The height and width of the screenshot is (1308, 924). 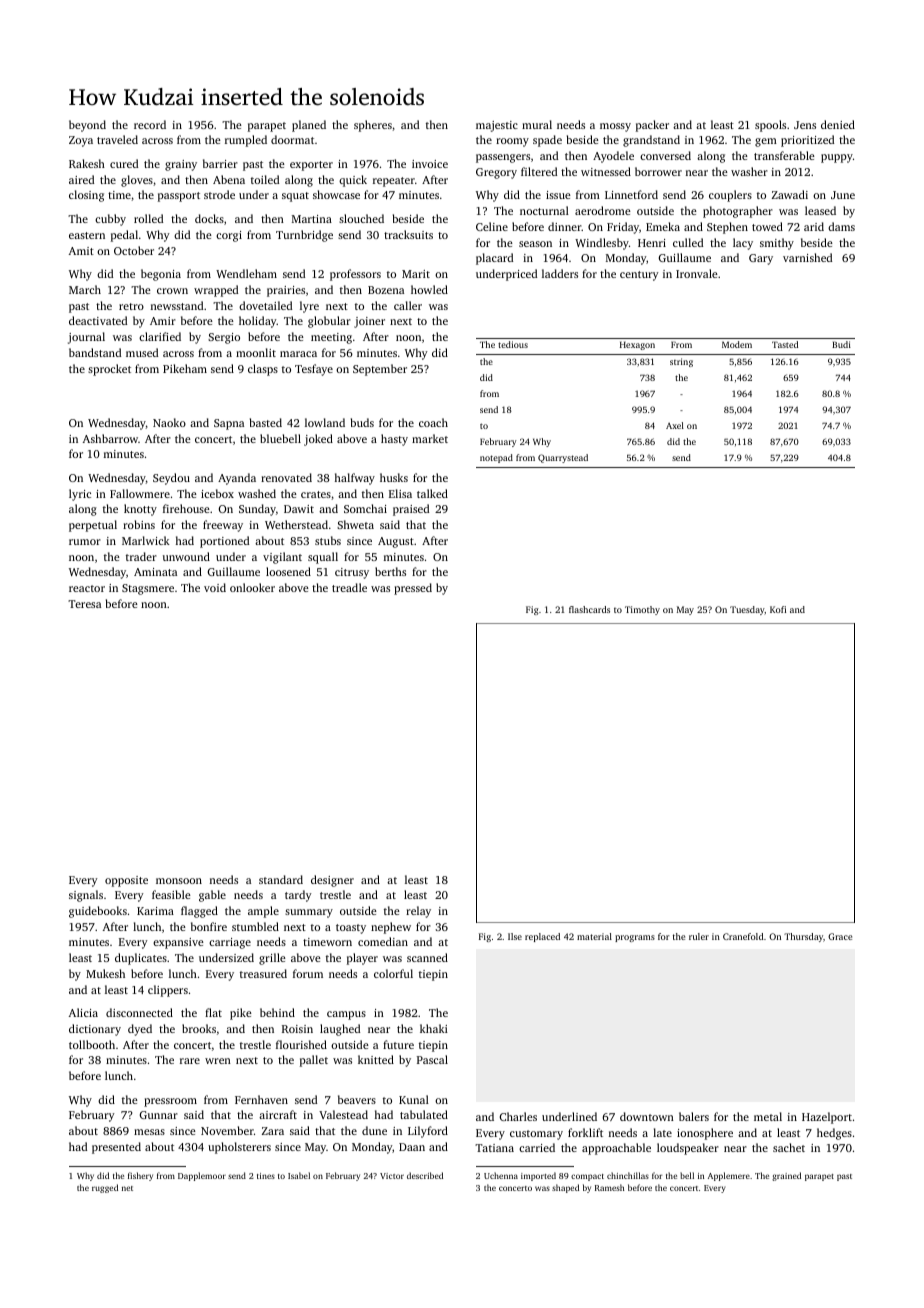 I want to click on Dapplemoor, so click(x=202, y=1176).
